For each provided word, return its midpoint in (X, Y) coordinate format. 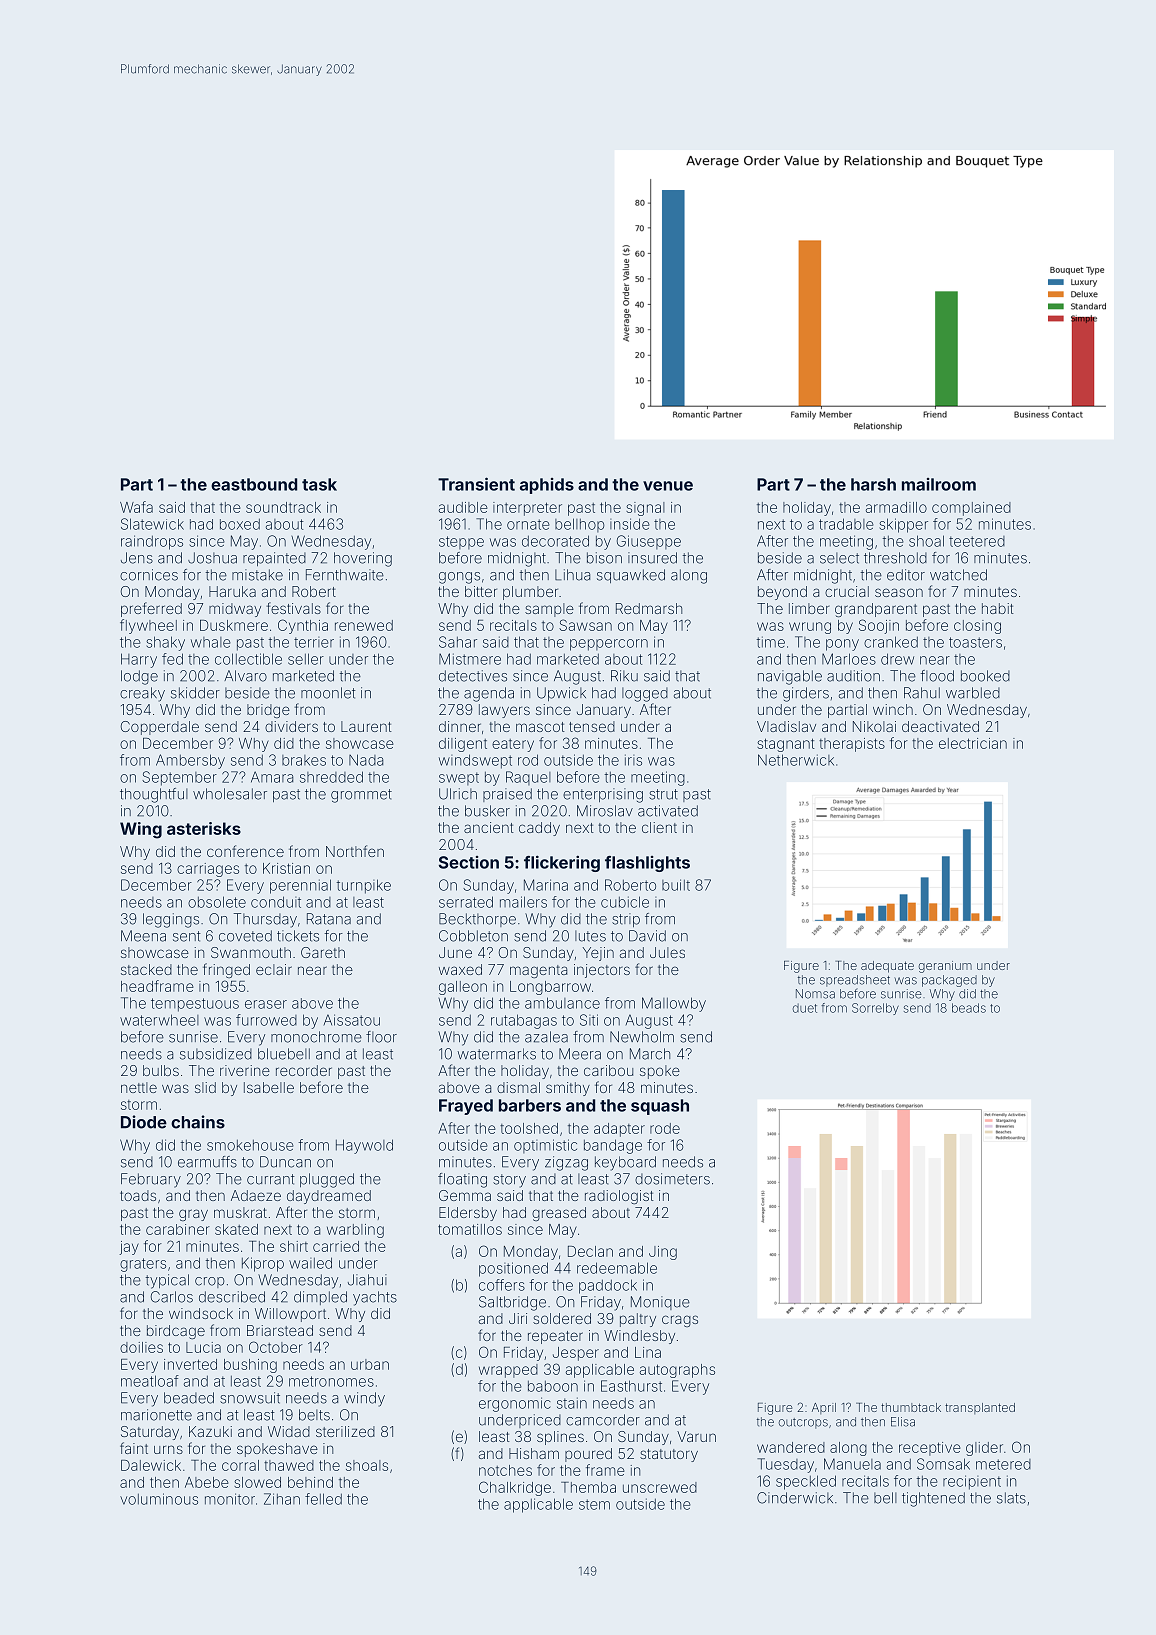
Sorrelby (875, 1009)
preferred (151, 609)
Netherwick (796, 760)
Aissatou (352, 1020)
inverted (190, 1364)
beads (969, 1008)
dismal (518, 1087)
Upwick (561, 694)
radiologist (619, 1197)
